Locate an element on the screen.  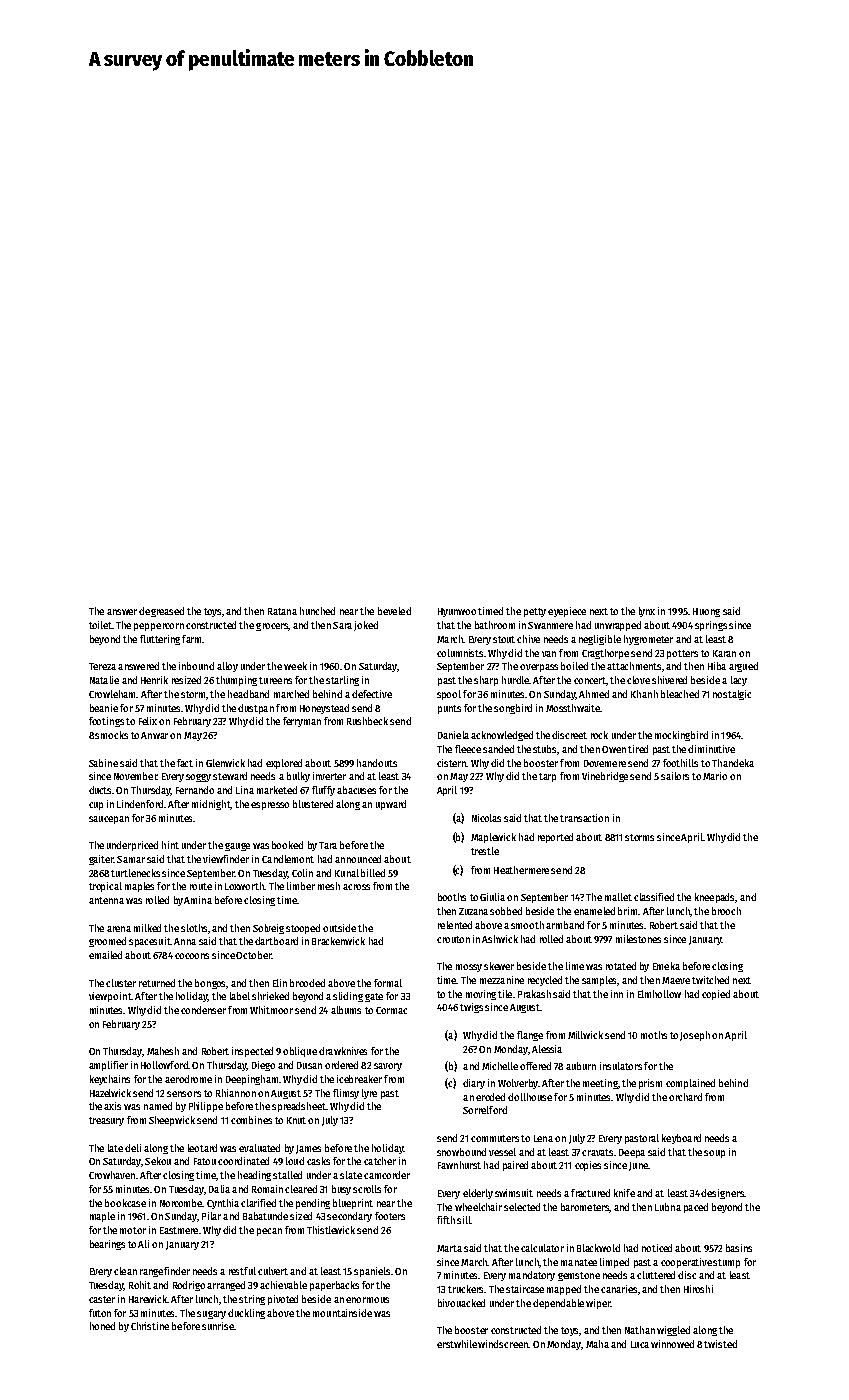
mossy is located at coordinates (469, 968).
